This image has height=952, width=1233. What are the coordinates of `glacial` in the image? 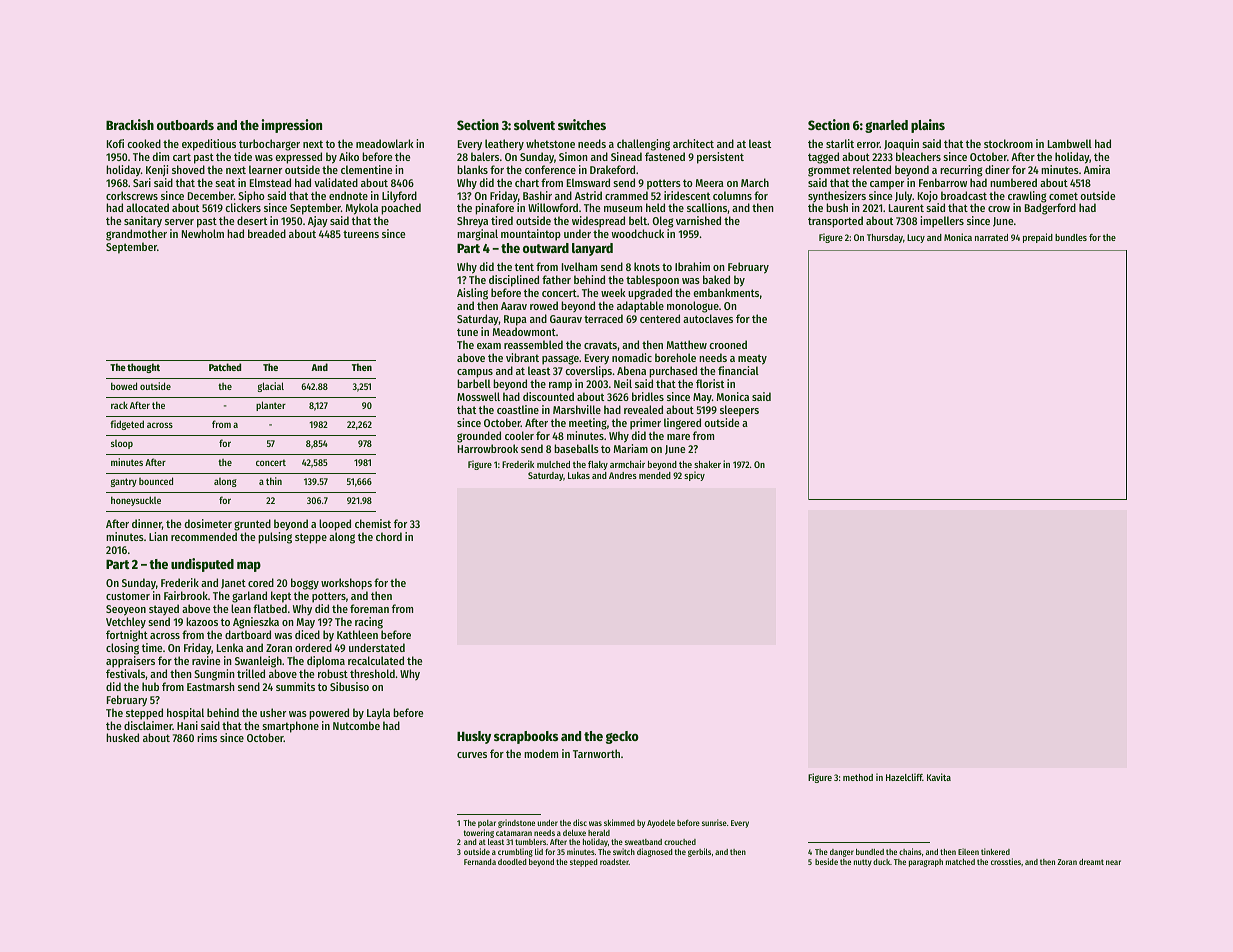 It's located at (271, 387).
